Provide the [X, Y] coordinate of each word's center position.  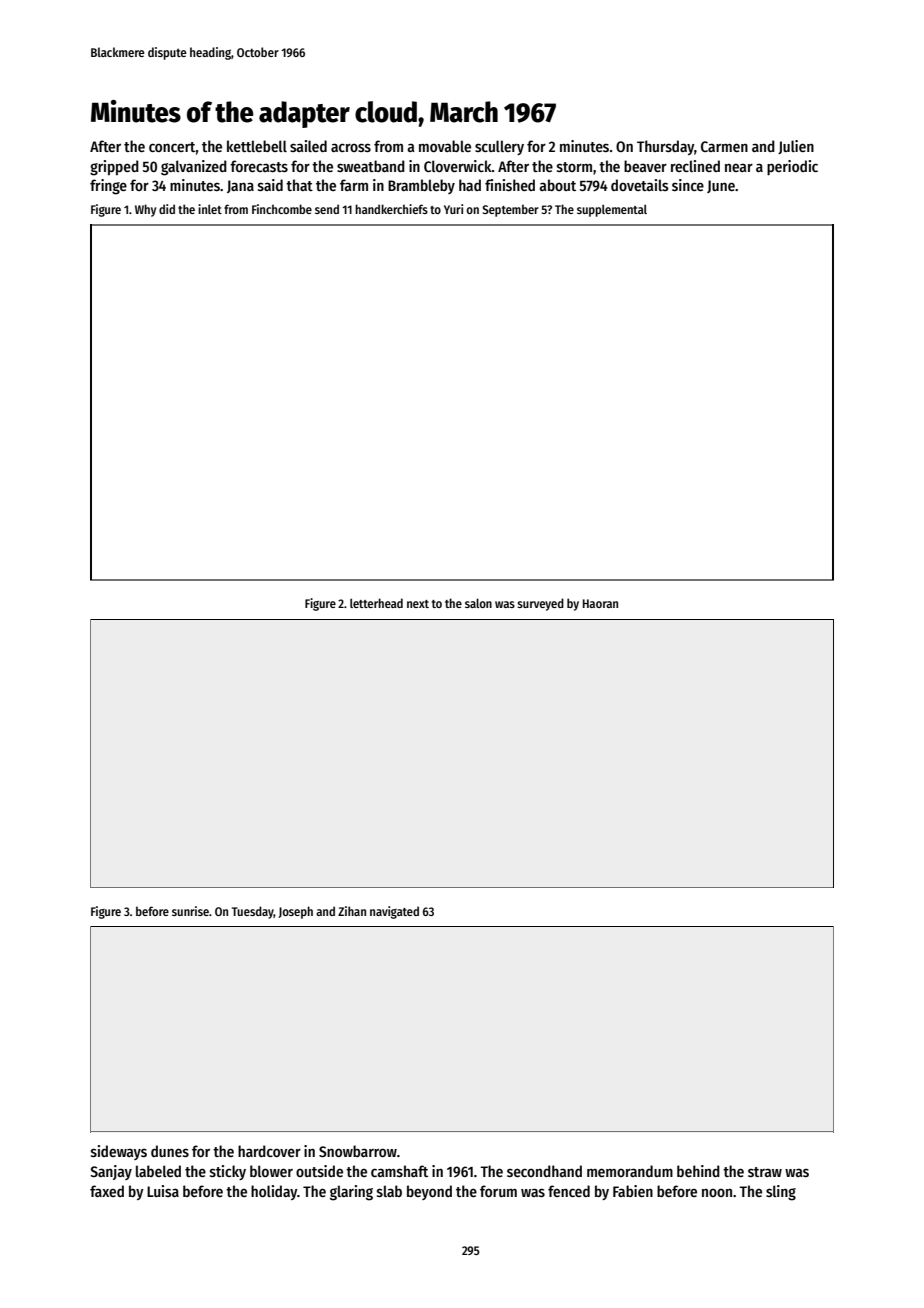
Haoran [600, 603]
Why [145, 210]
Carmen [724, 146]
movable [445, 146]
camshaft [399, 1171]
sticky [228, 1172]
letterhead [376, 603]
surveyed [540, 604]
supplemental [612, 210]
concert [172, 147]
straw [765, 1172]
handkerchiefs [391, 209]
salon [478, 603]
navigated [394, 912]
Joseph [295, 912]
